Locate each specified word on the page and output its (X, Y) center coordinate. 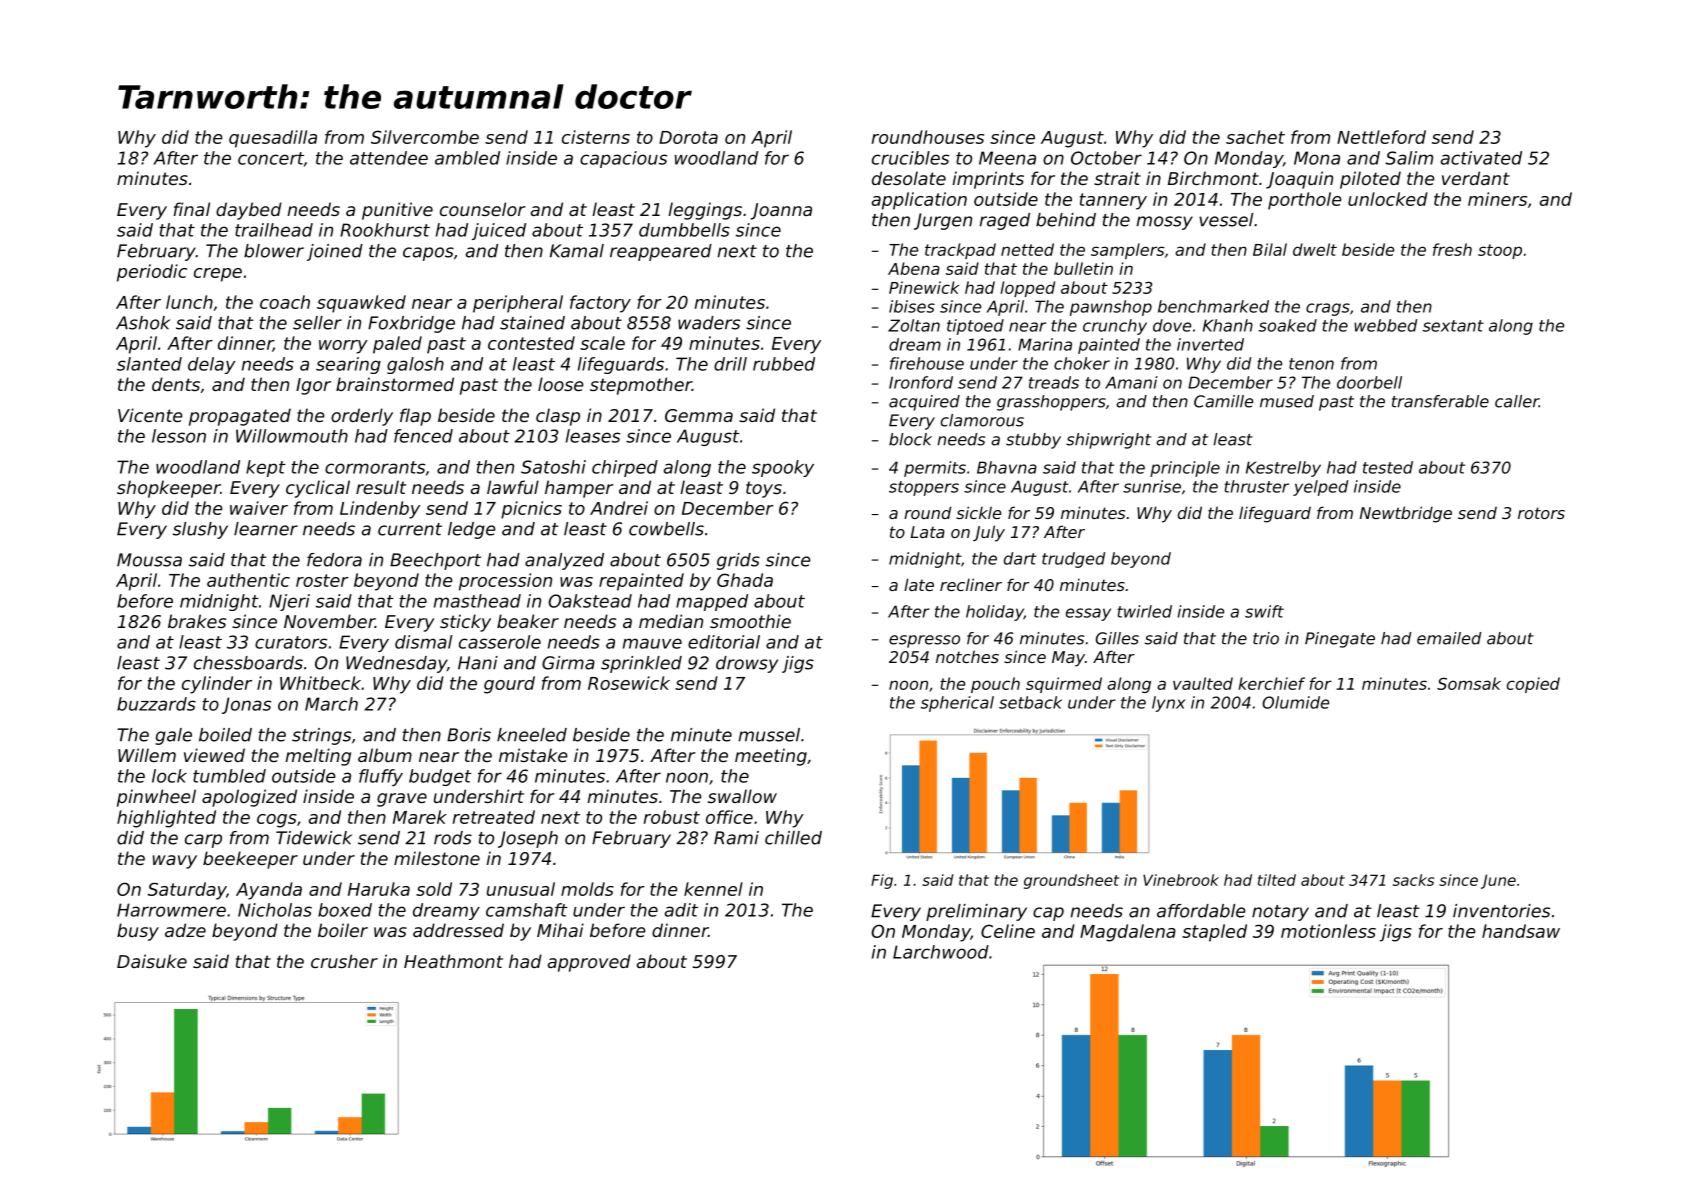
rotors (1541, 513)
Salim (1409, 158)
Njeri (289, 602)
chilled (793, 838)
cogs (277, 821)
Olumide (1295, 702)
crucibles (910, 158)
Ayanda (269, 891)
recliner (971, 584)
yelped (1320, 488)
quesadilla (273, 139)
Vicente (150, 415)
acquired (924, 403)
